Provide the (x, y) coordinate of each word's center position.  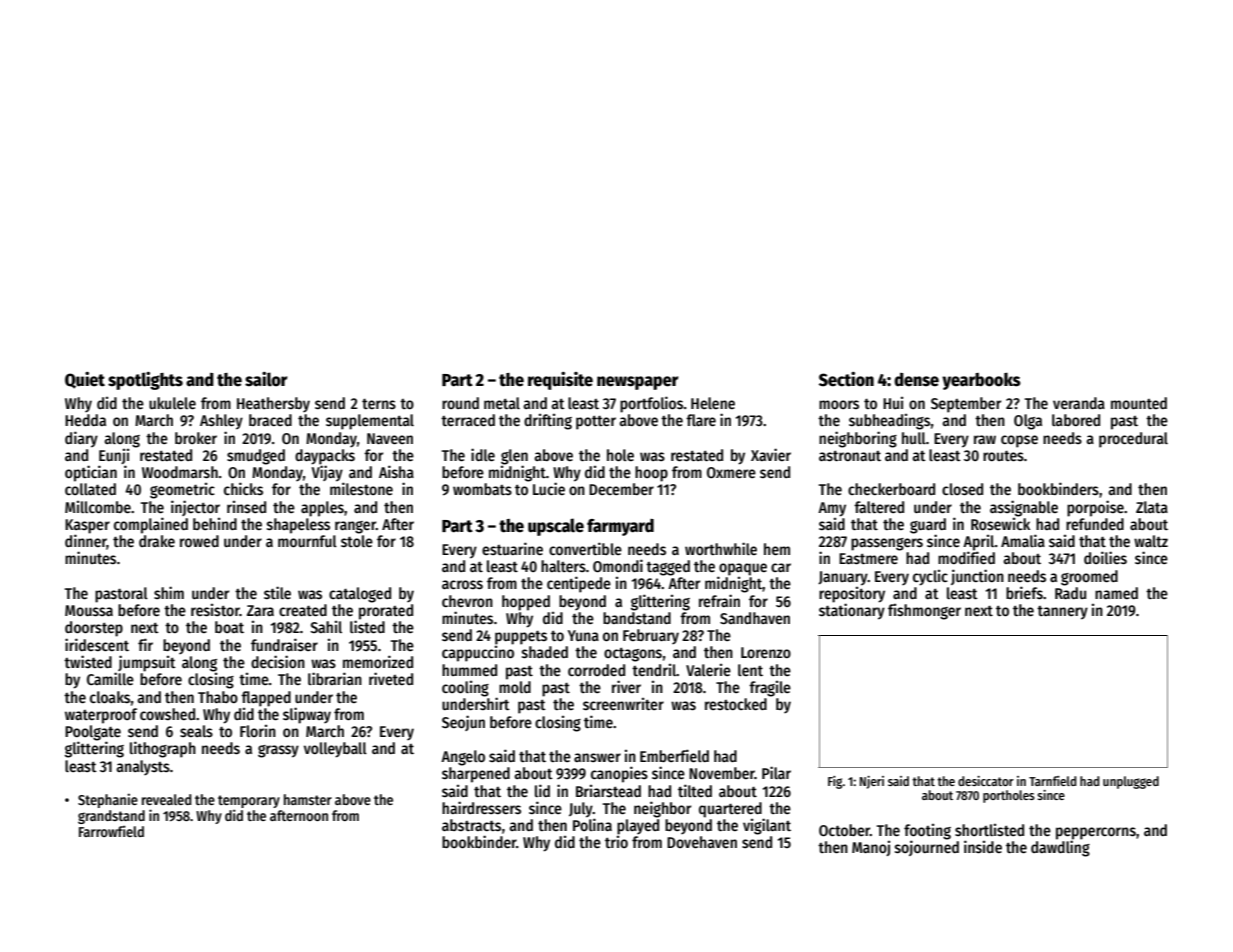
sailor (266, 379)
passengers (887, 544)
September (966, 405)
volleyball (335, 750)
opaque (743, 569)
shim (169, 592)
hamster (308, 799)
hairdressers (481, 807)
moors (839, 404)
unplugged (1131, 782)
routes (1003, 456)
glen (514, 457)
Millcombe (98, 506)
